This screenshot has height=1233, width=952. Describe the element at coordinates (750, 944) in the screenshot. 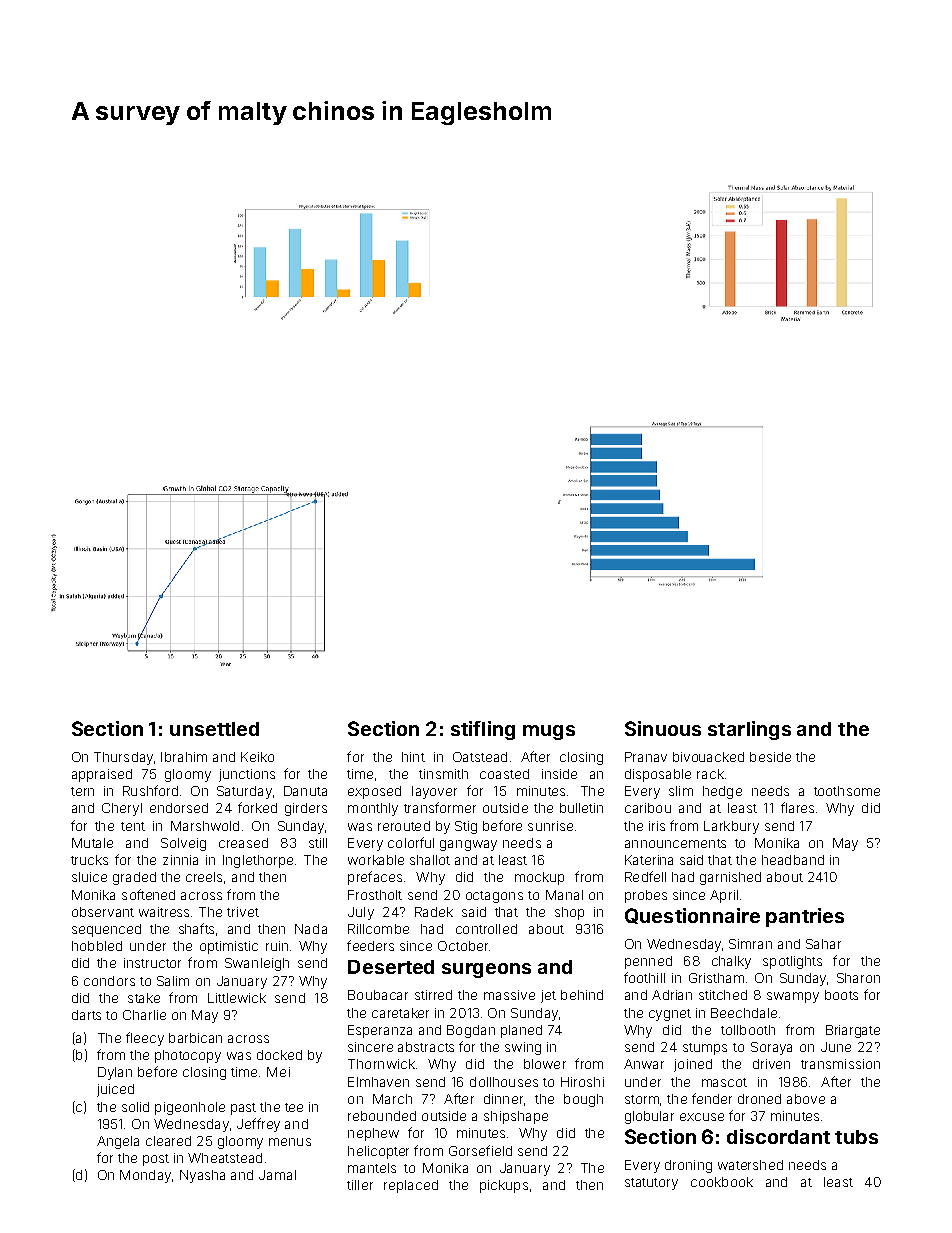

I see `Simran` at that location.
